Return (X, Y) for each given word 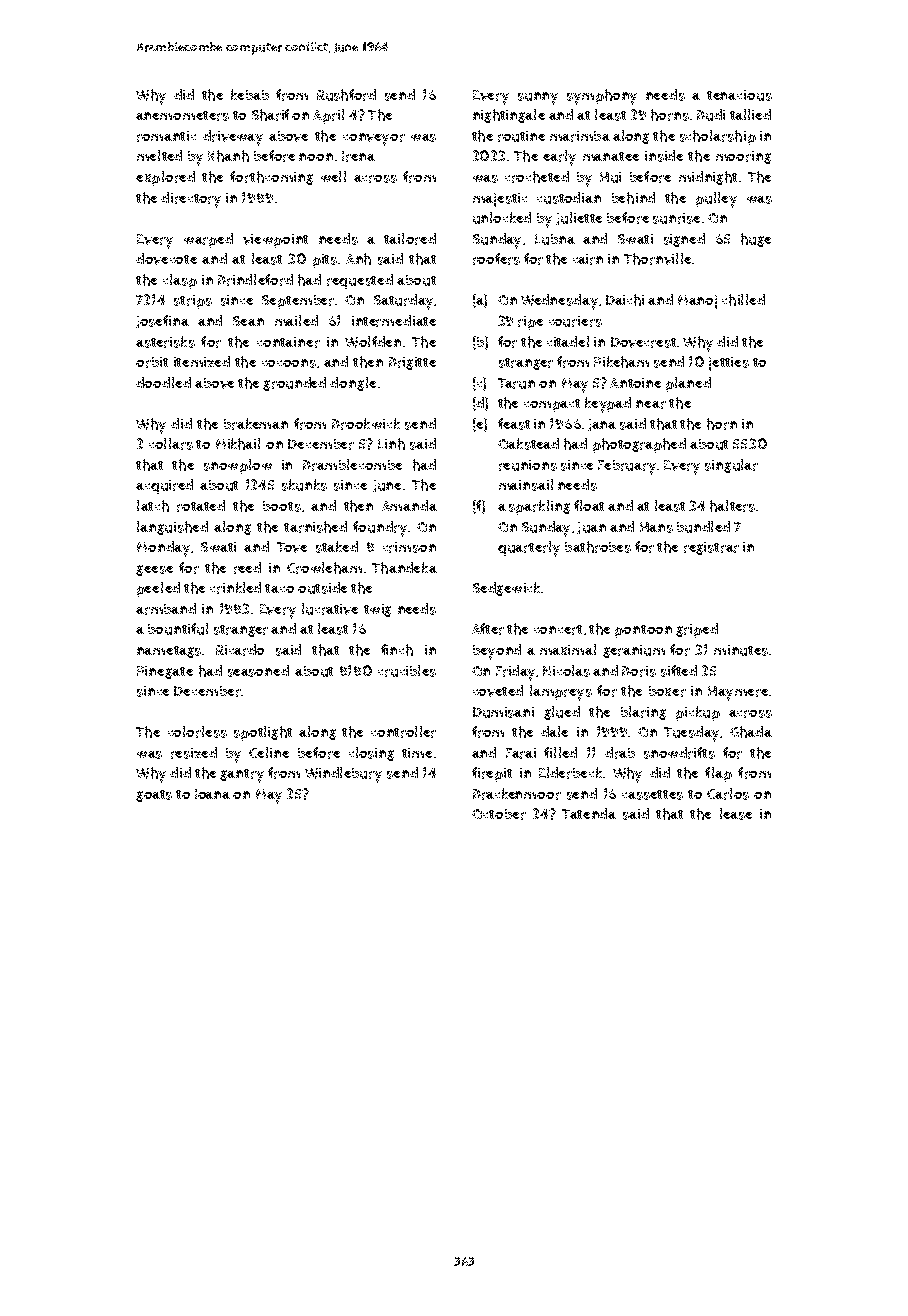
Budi (711, 115)
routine (521, 136)
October (499, 814)
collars (171, 444)
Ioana (212, 794)
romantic (166, 136)
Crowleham (324, 568)
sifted (679, 671)
